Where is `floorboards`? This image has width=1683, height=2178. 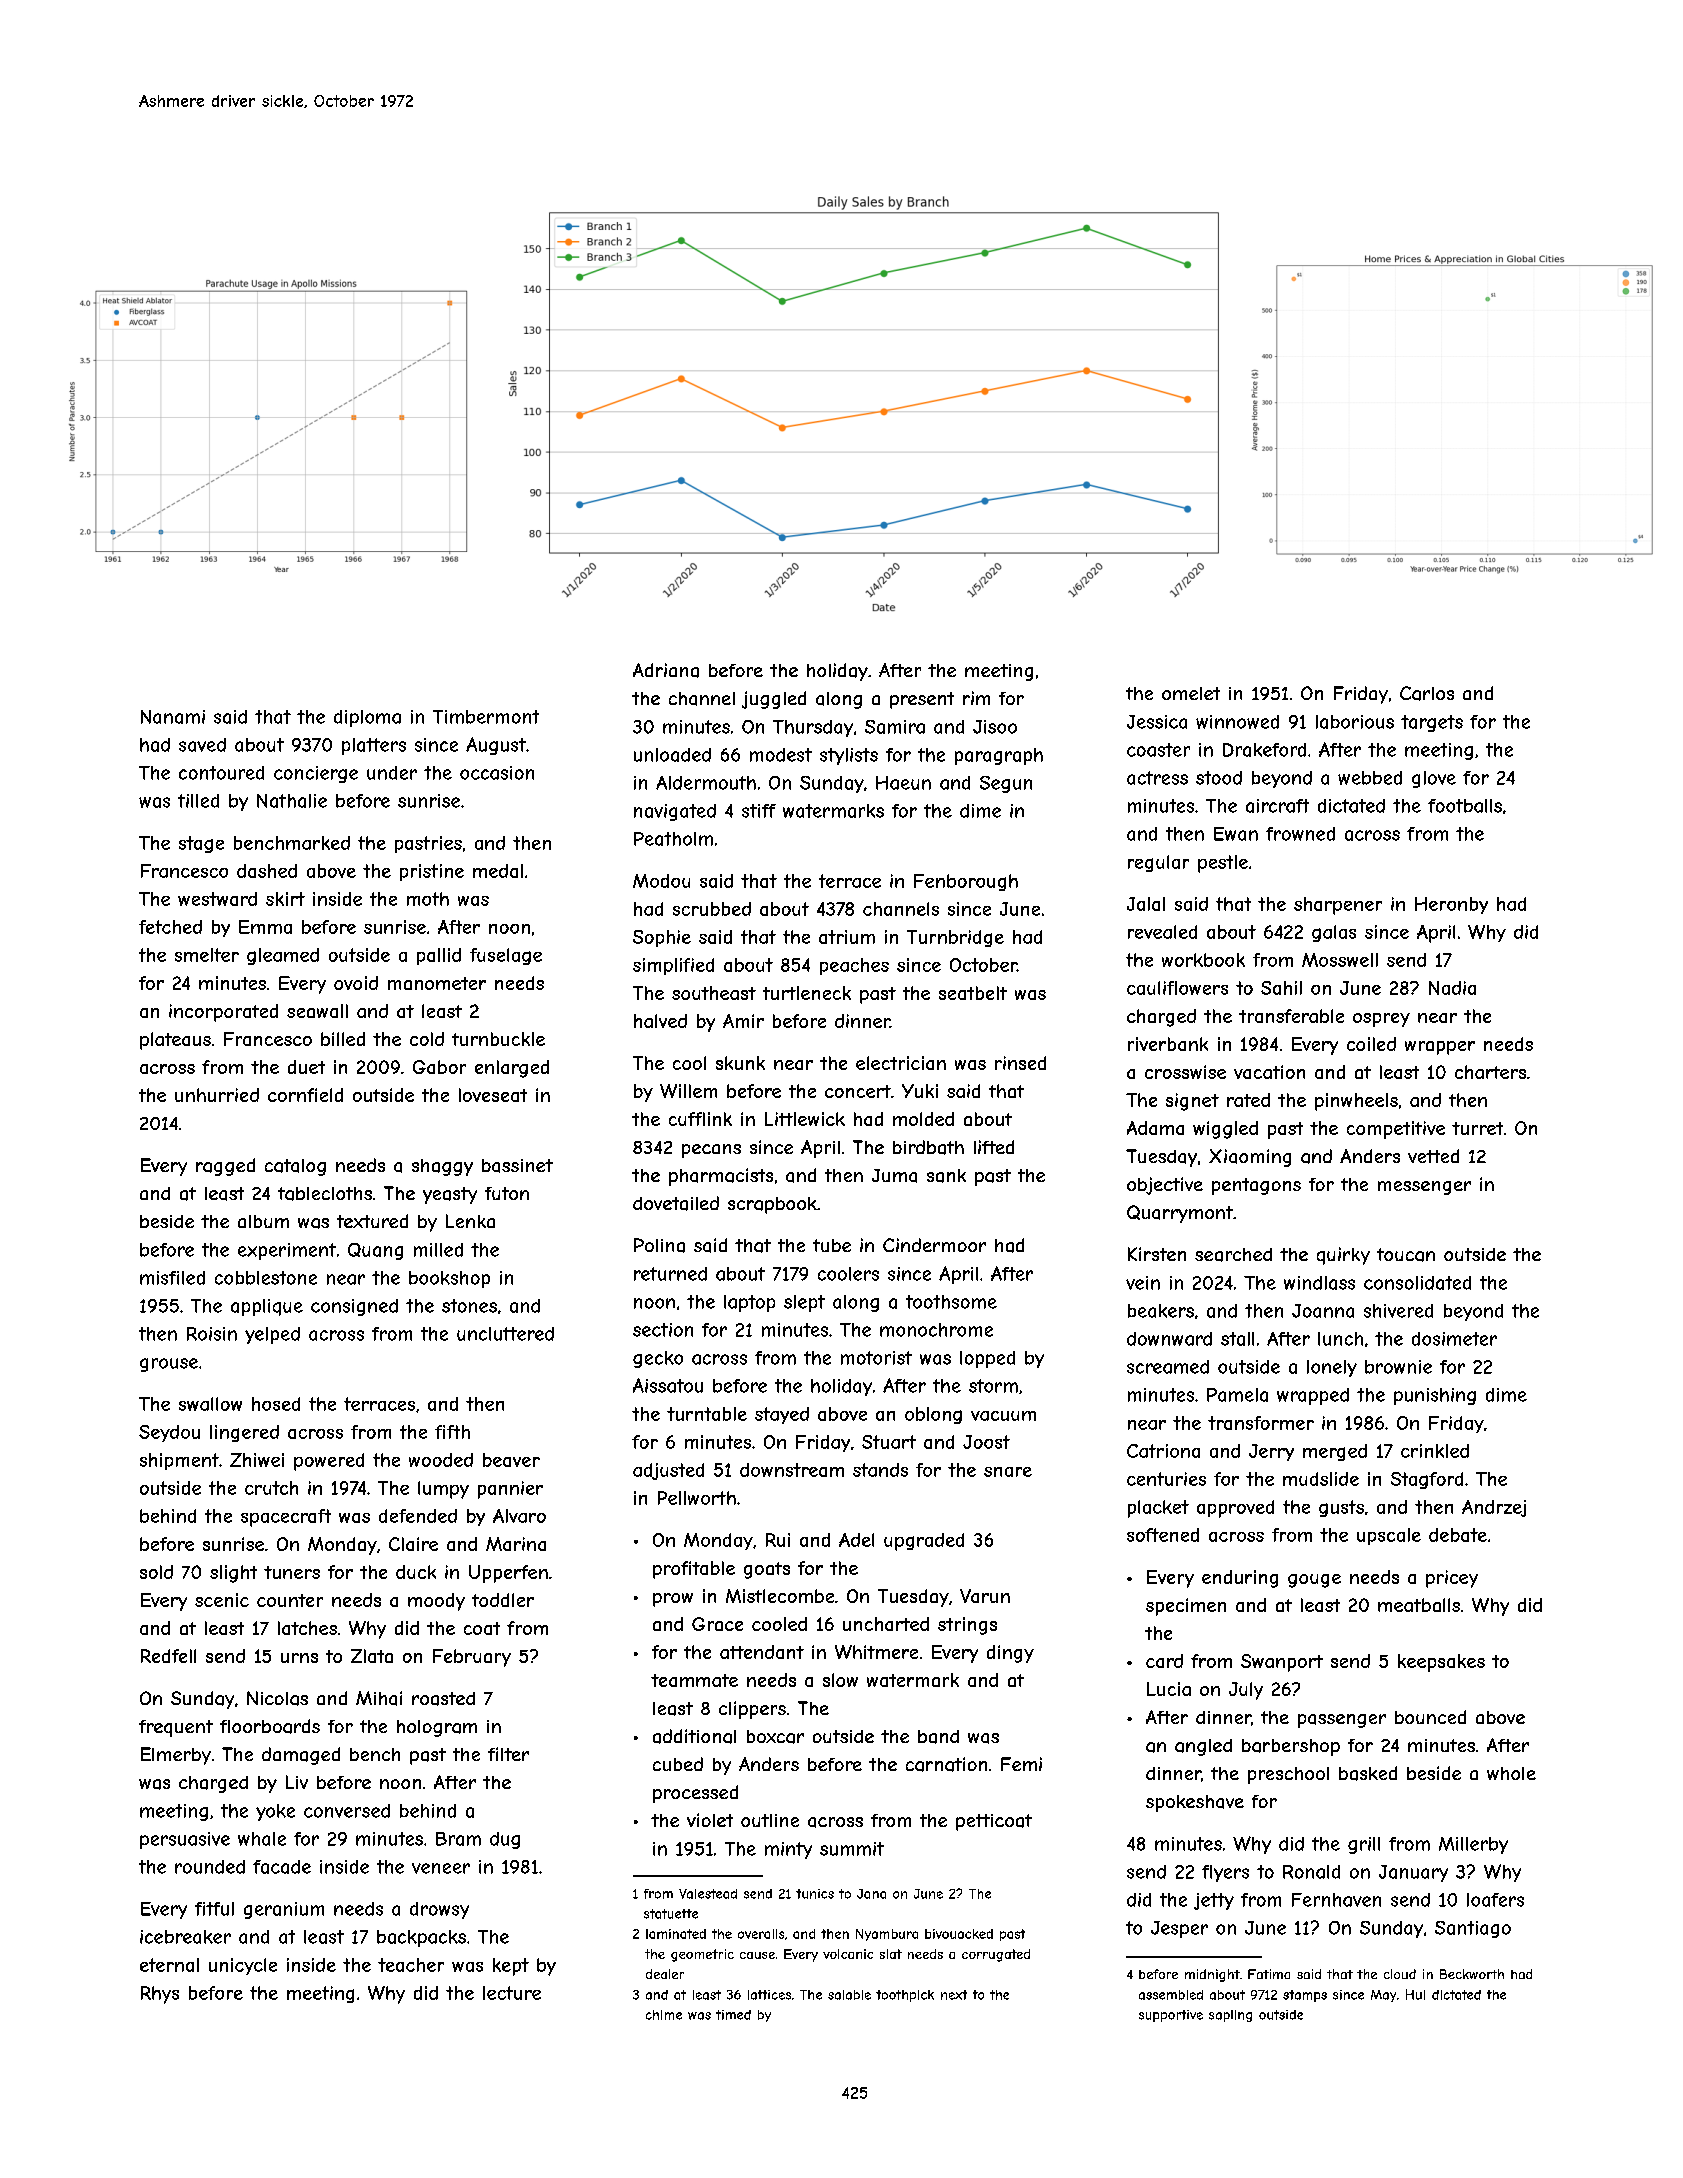
floorboards is located at coordinates (270, 1726).
